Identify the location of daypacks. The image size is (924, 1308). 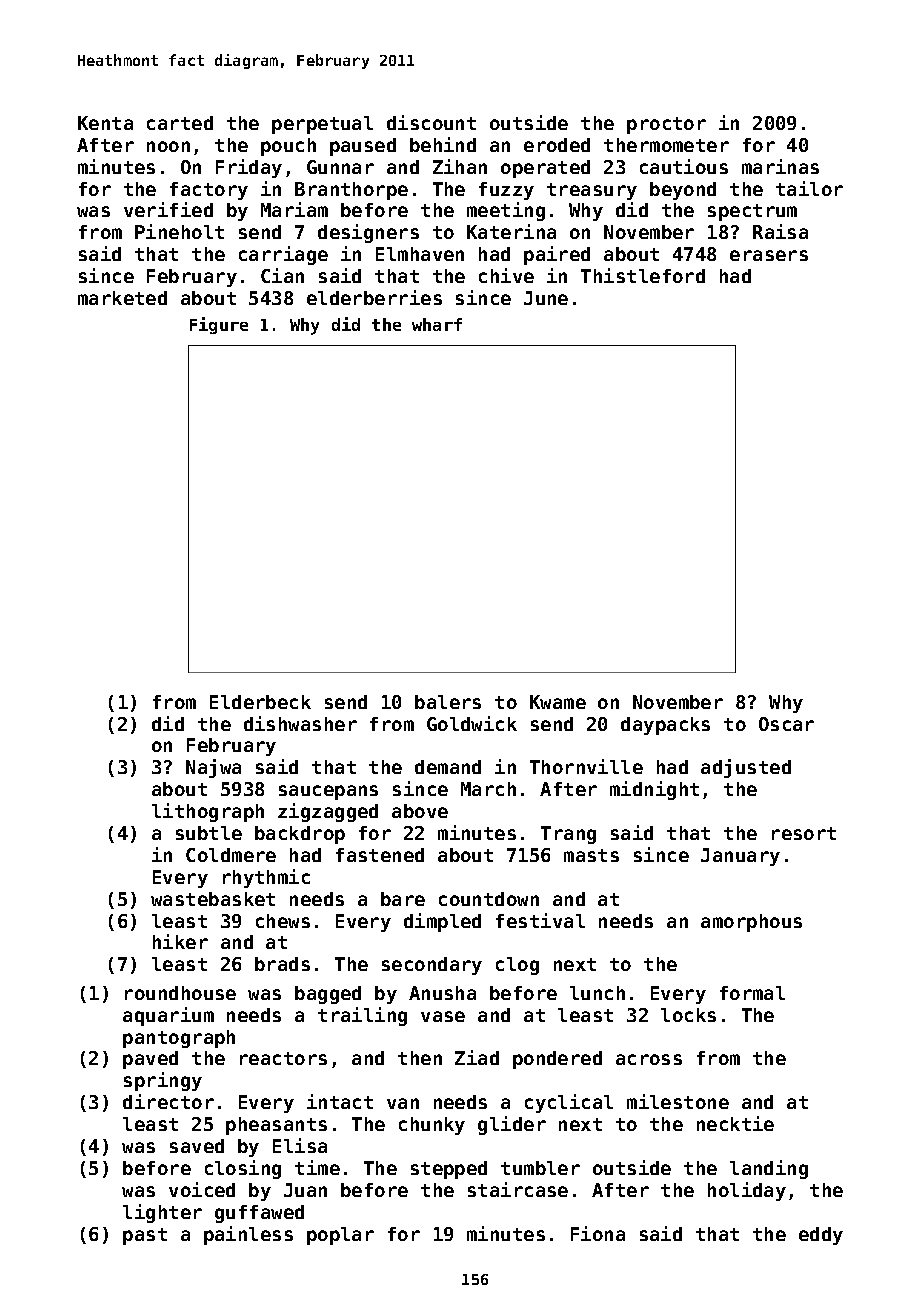
(665, 726).
